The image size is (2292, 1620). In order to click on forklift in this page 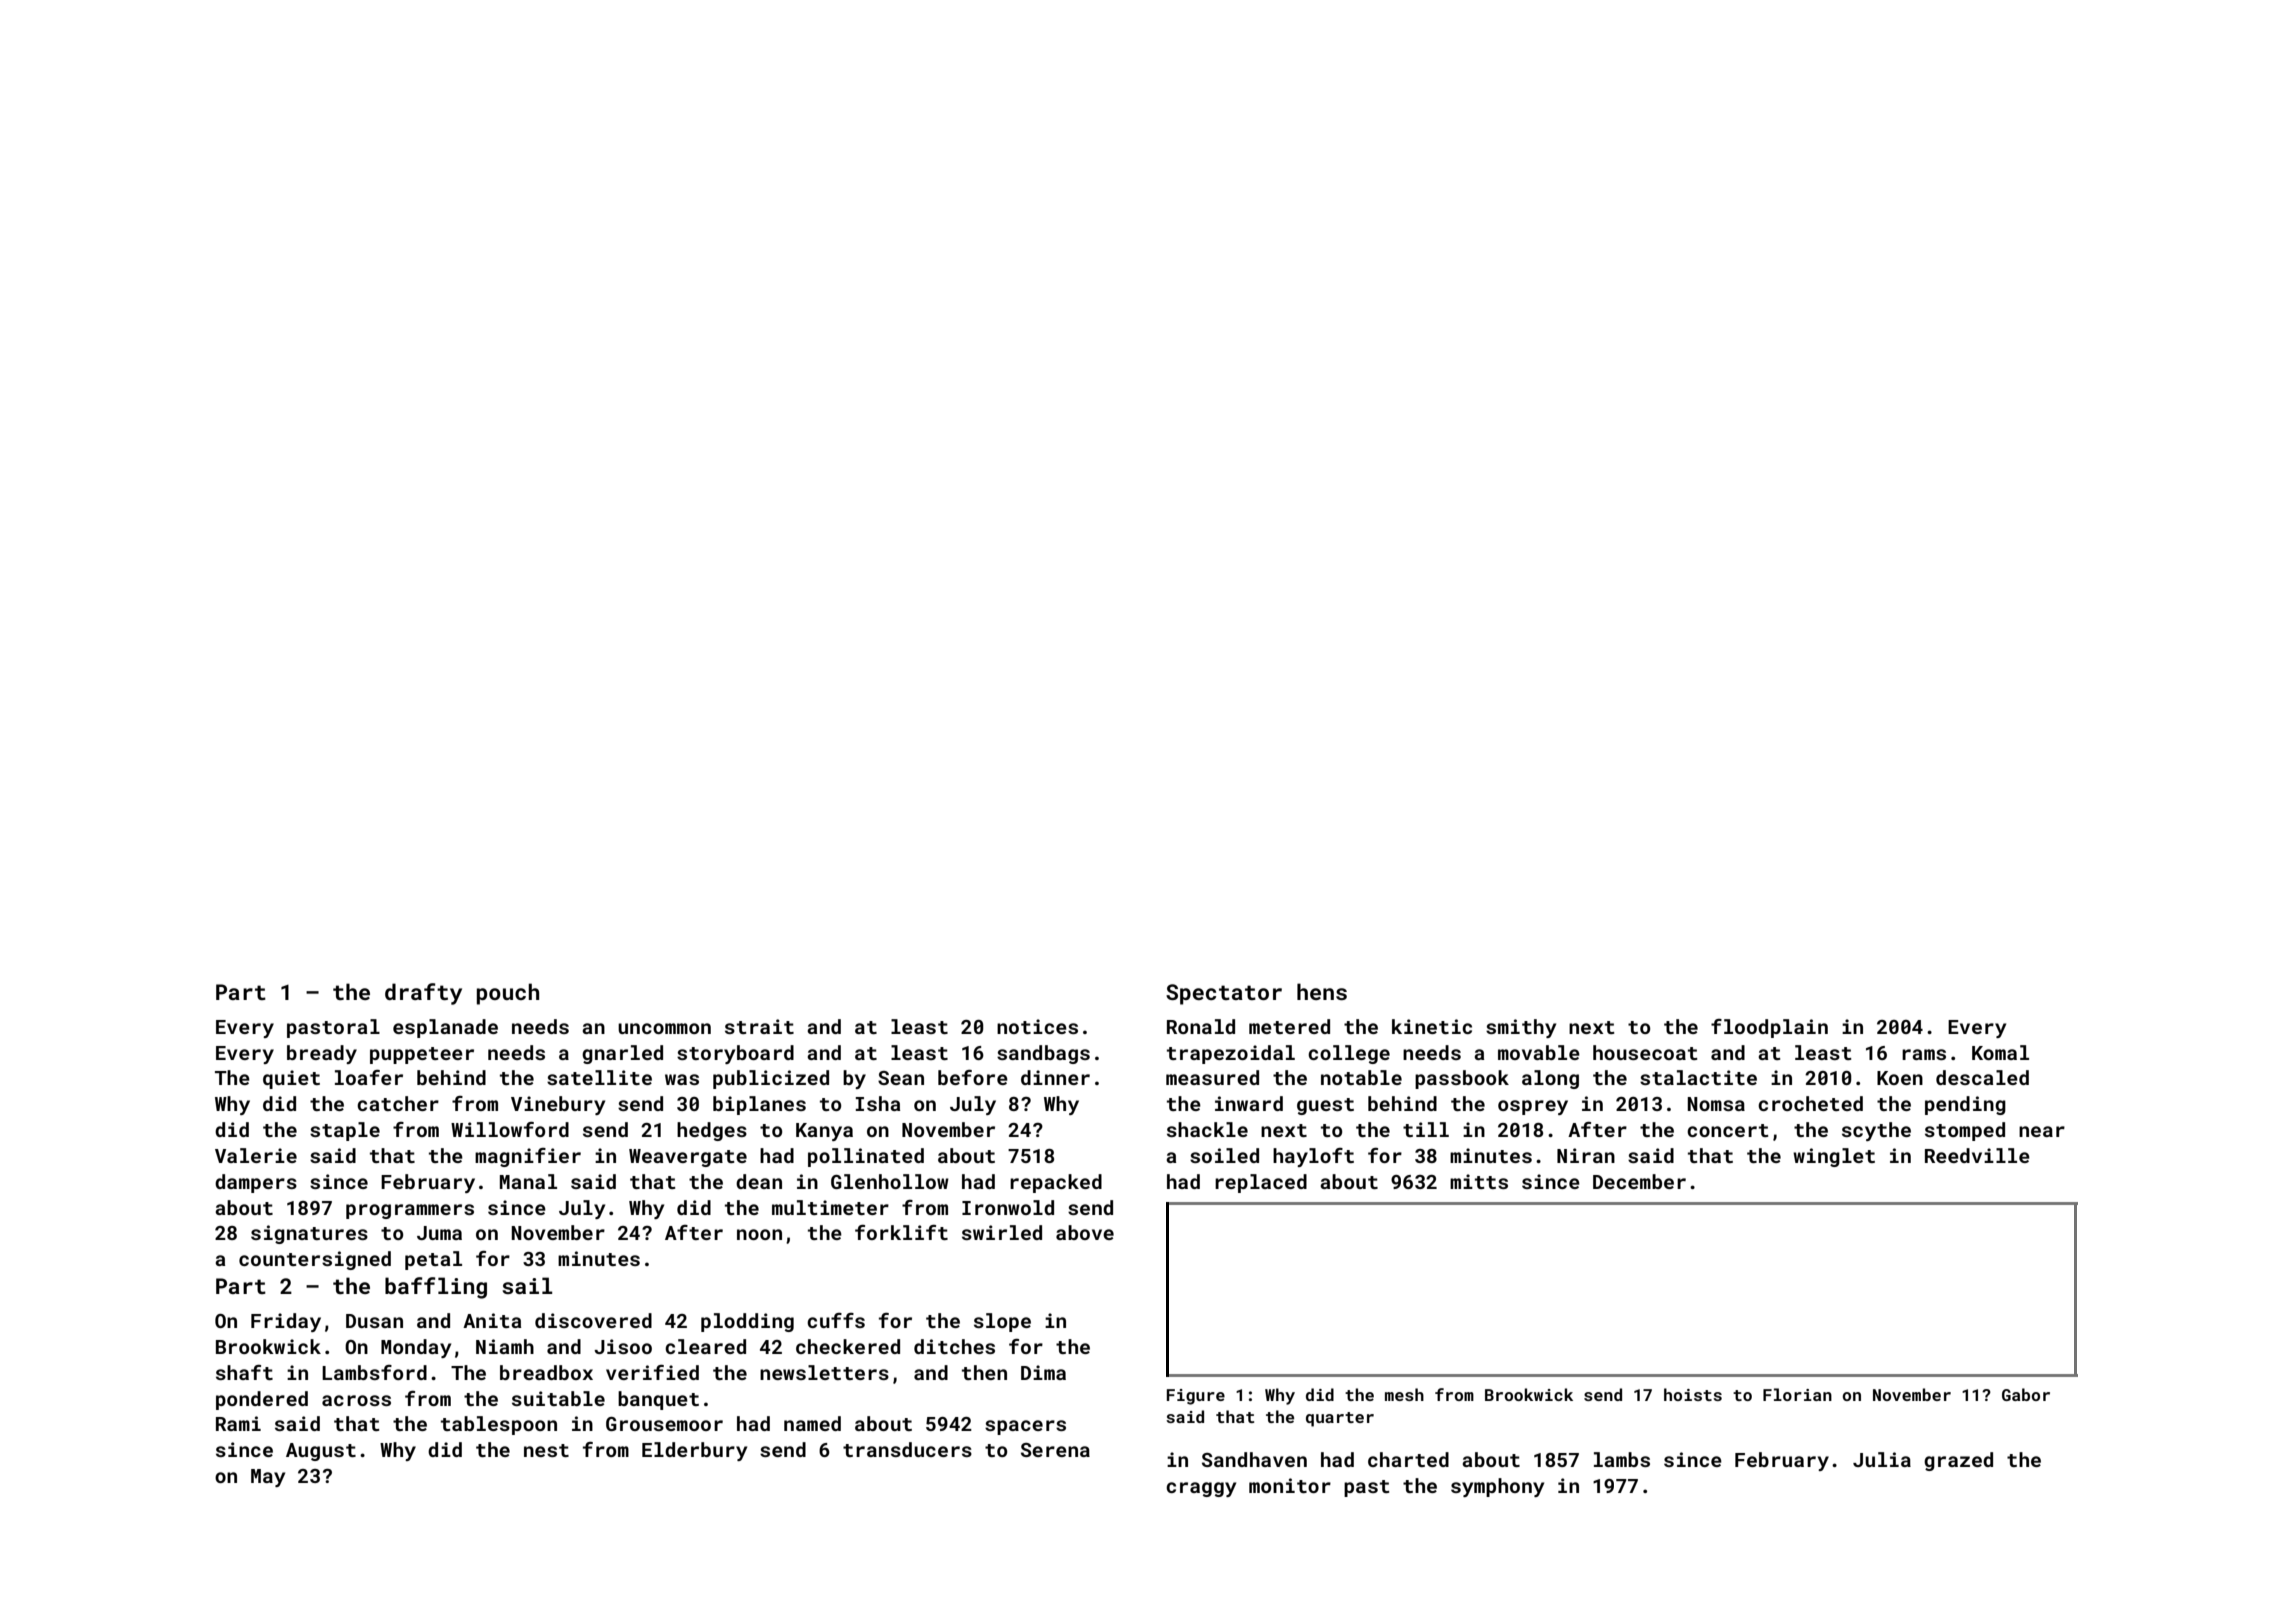, I will do `click(901, 1232)`.
